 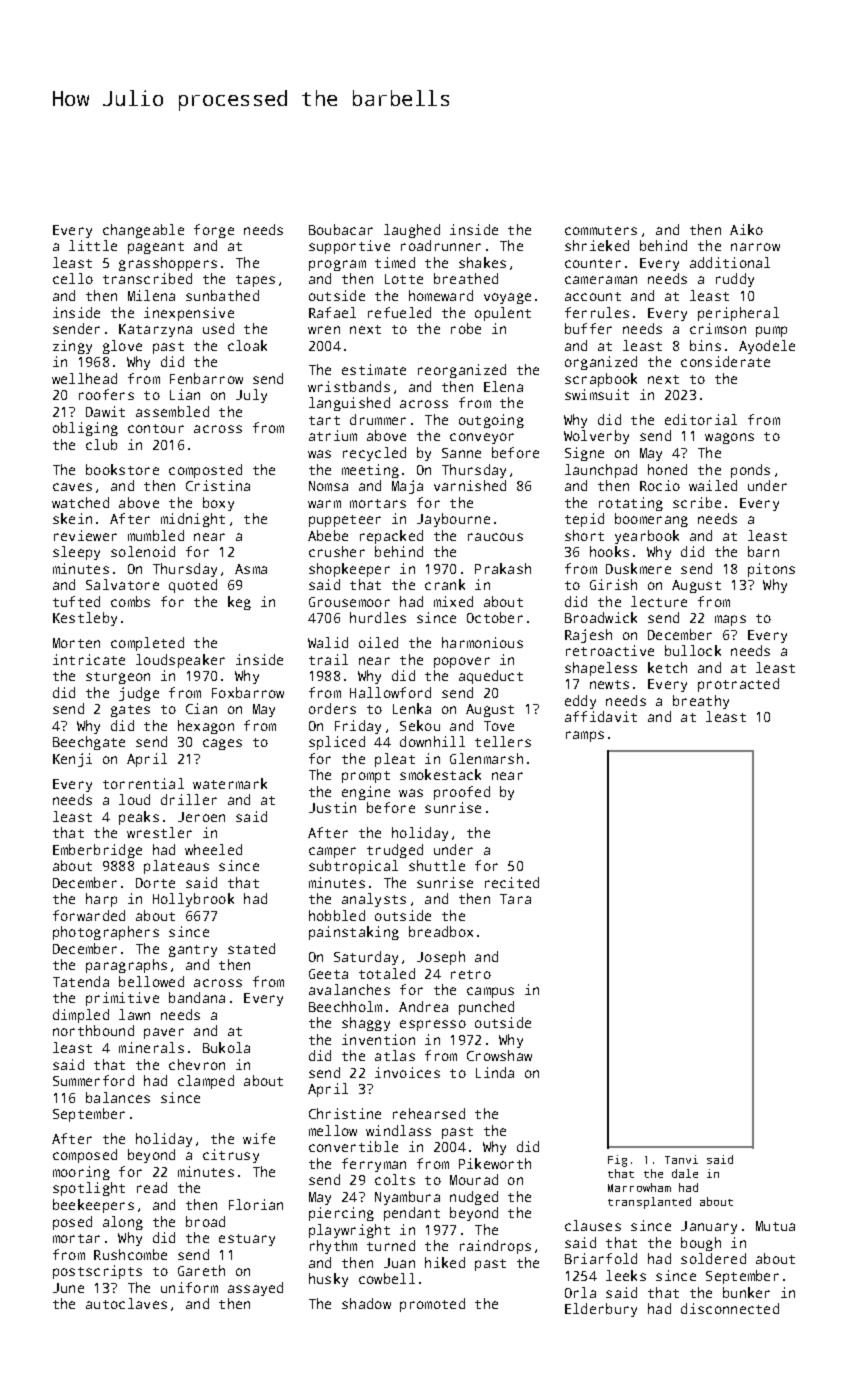 What do you see at coordinates (725, 361) in the screenshot?
I see `considerate` at bounding box center [725, 361].
